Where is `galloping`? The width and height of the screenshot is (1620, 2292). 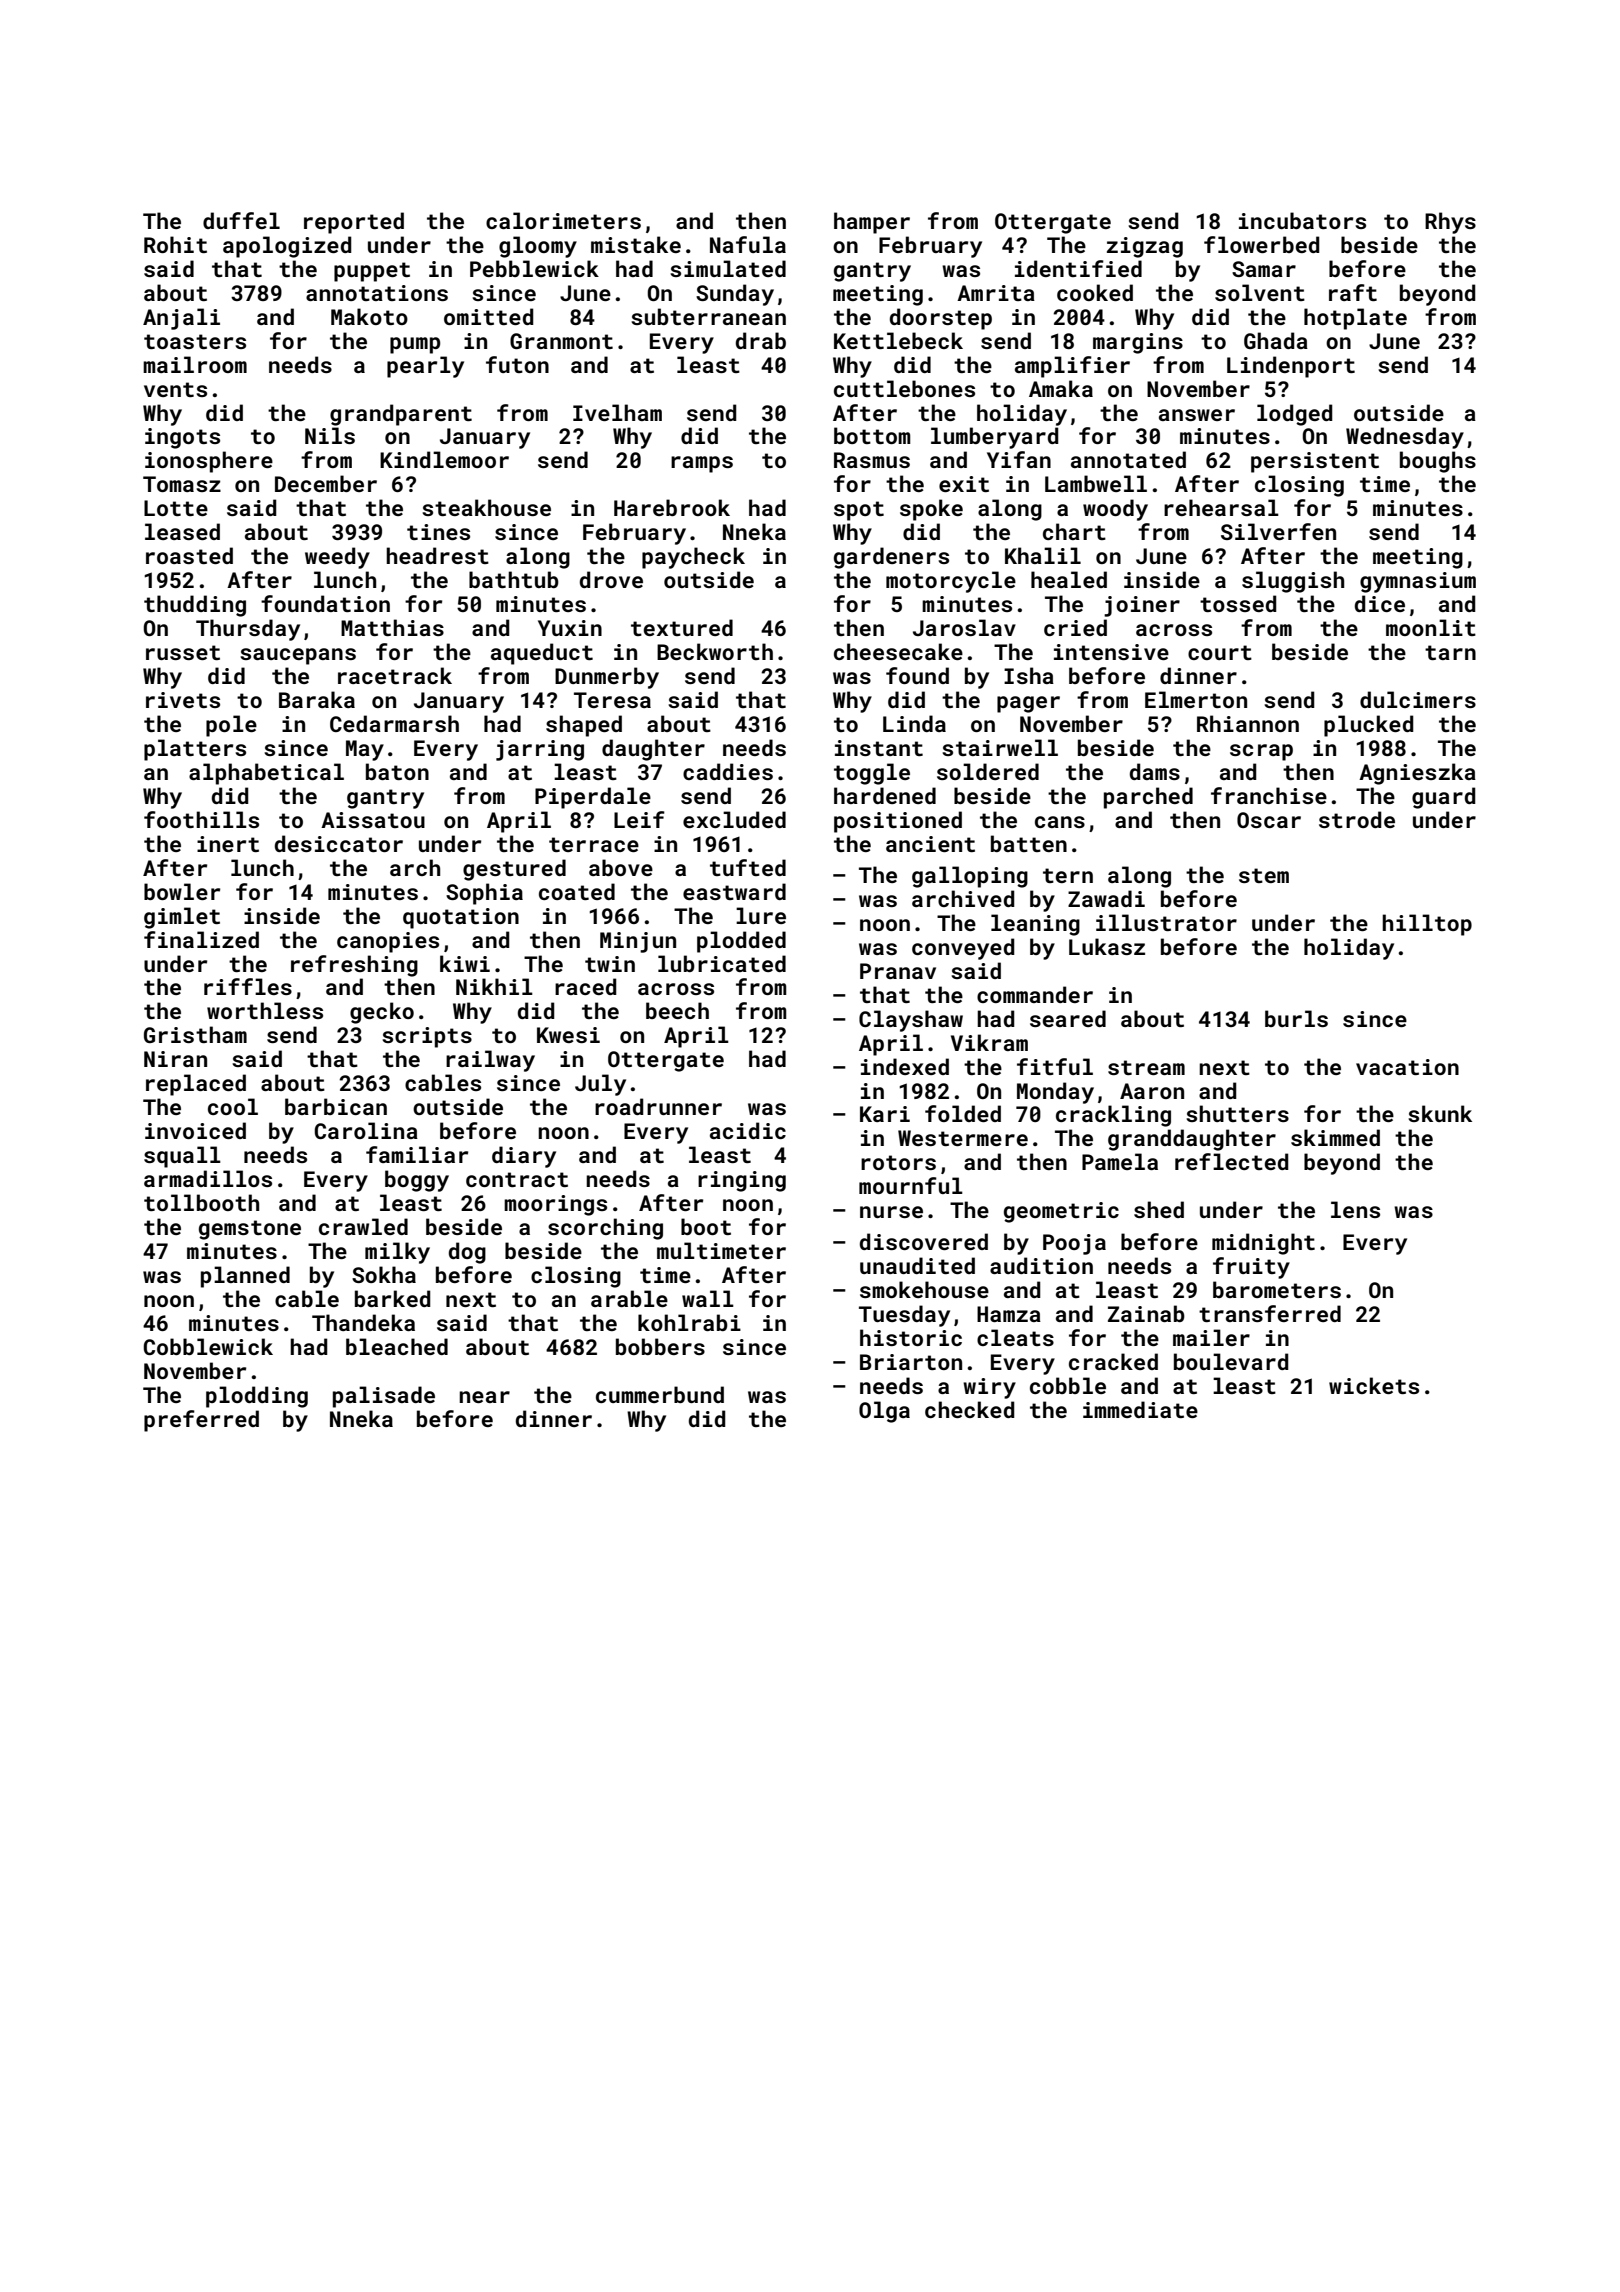
galloping is located at coordinates (970, 877).
